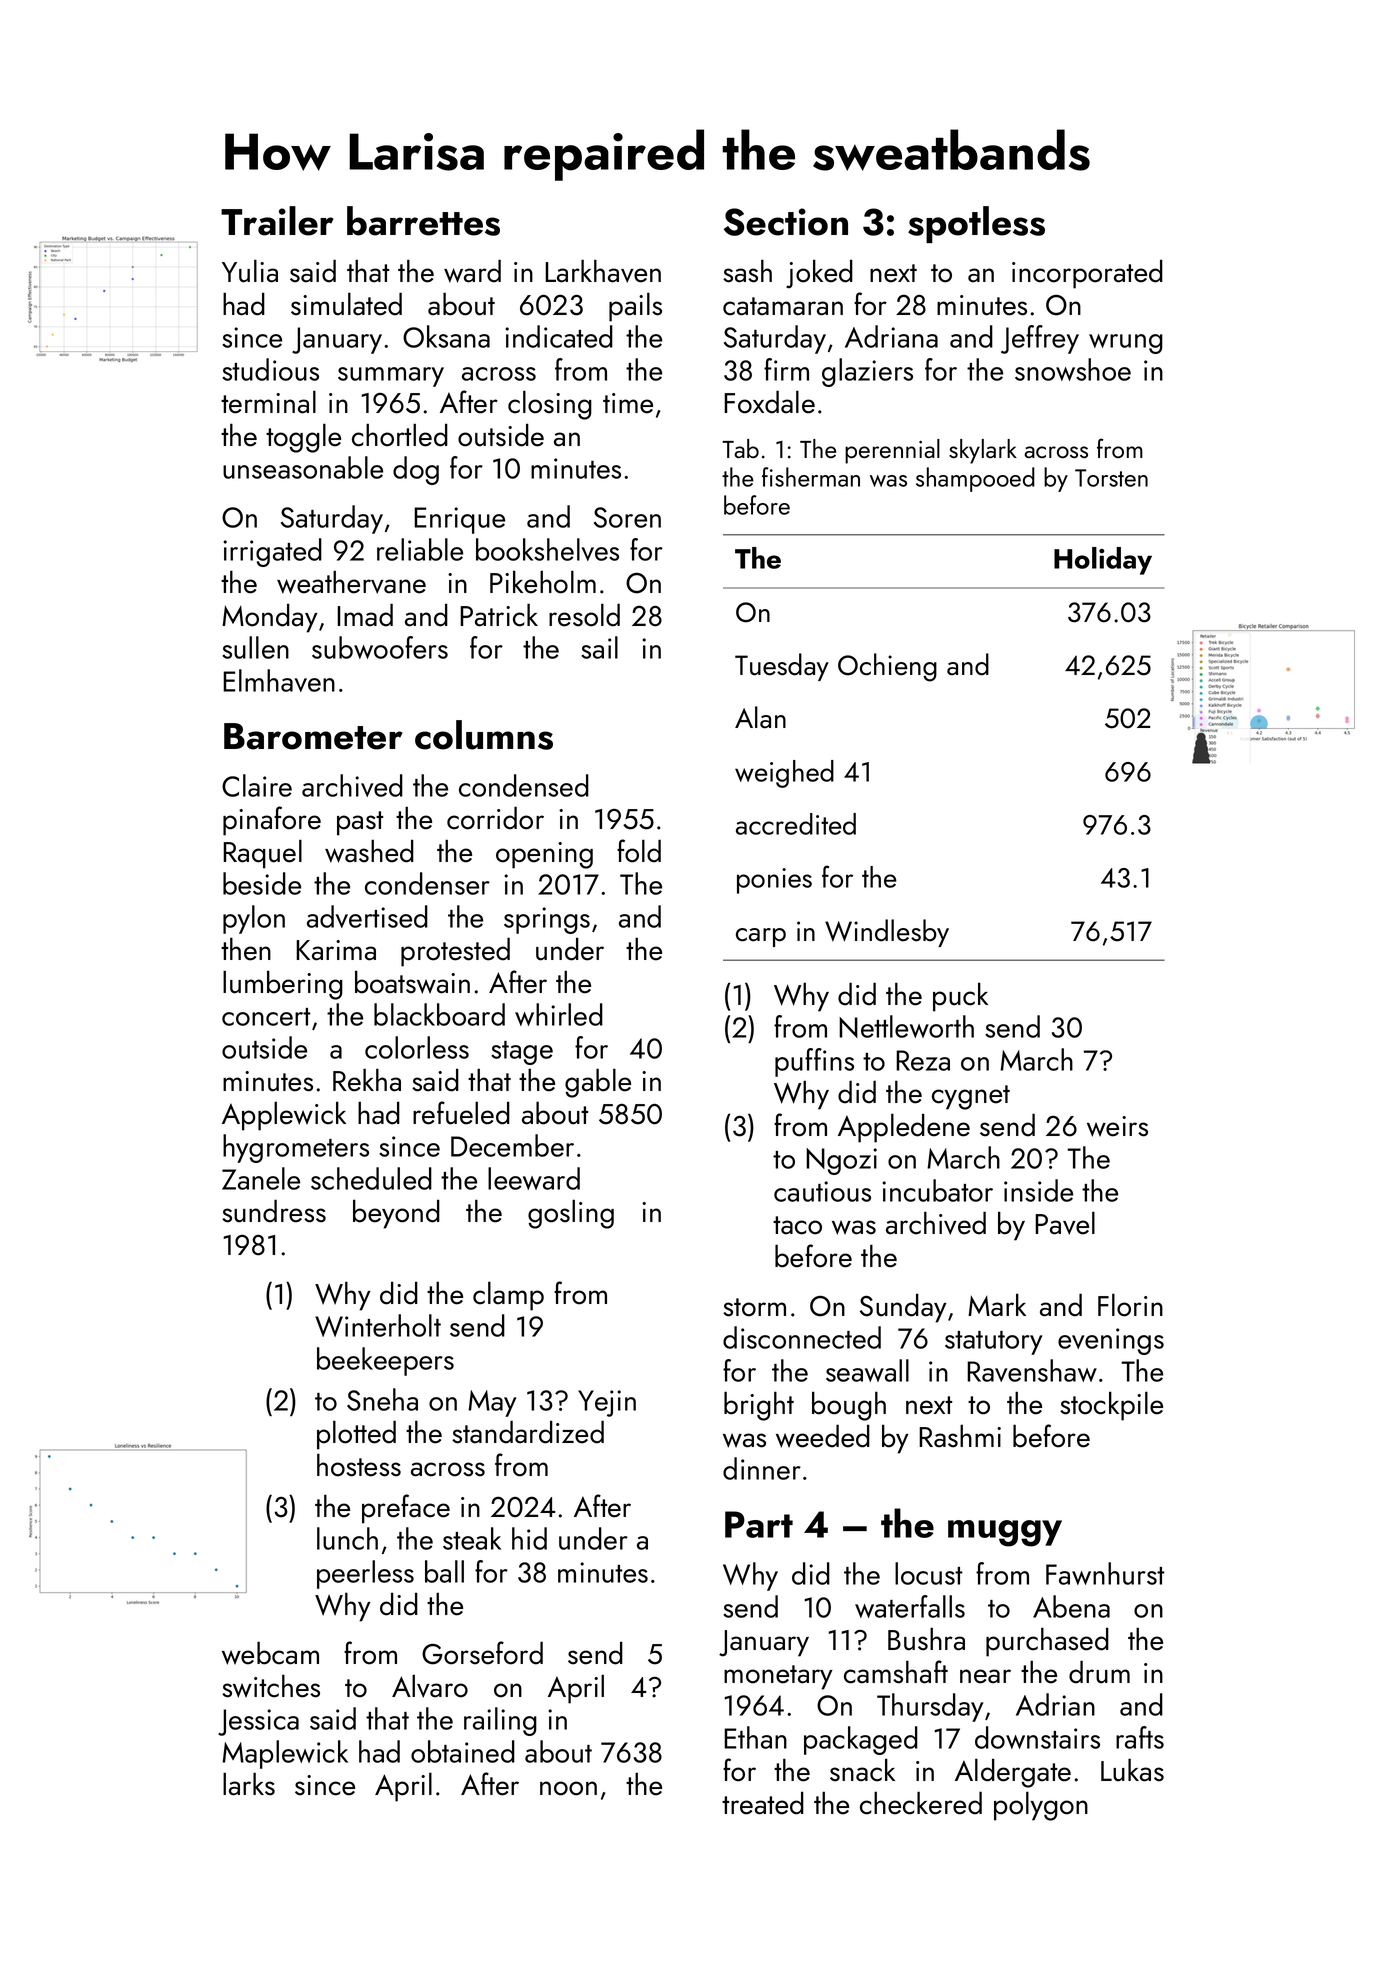  Describe the element at coordinates (639, 851) in the screenshot. I see `fold` at that location.
